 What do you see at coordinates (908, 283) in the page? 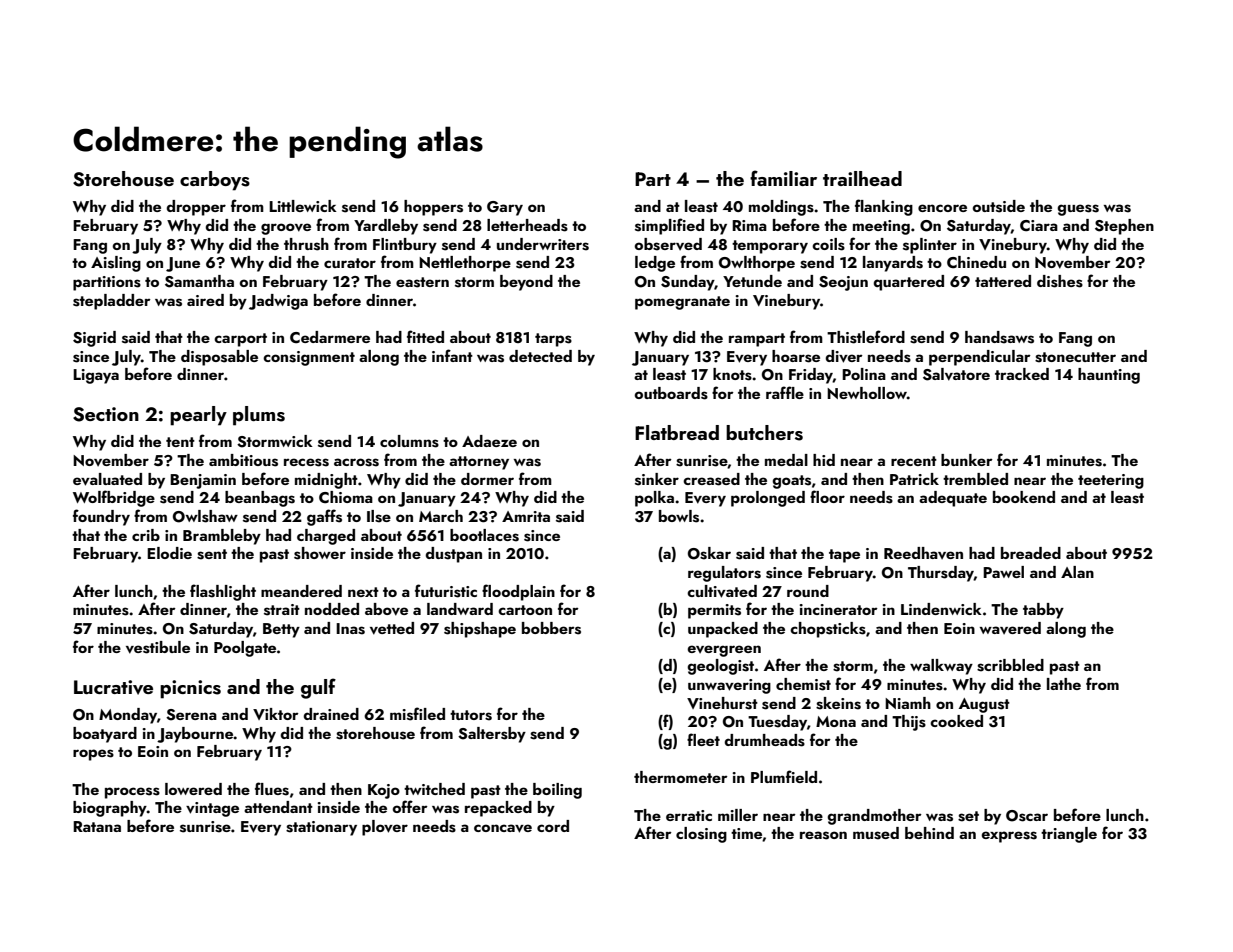
I see `quartered` at bounding box center [908, 283].
